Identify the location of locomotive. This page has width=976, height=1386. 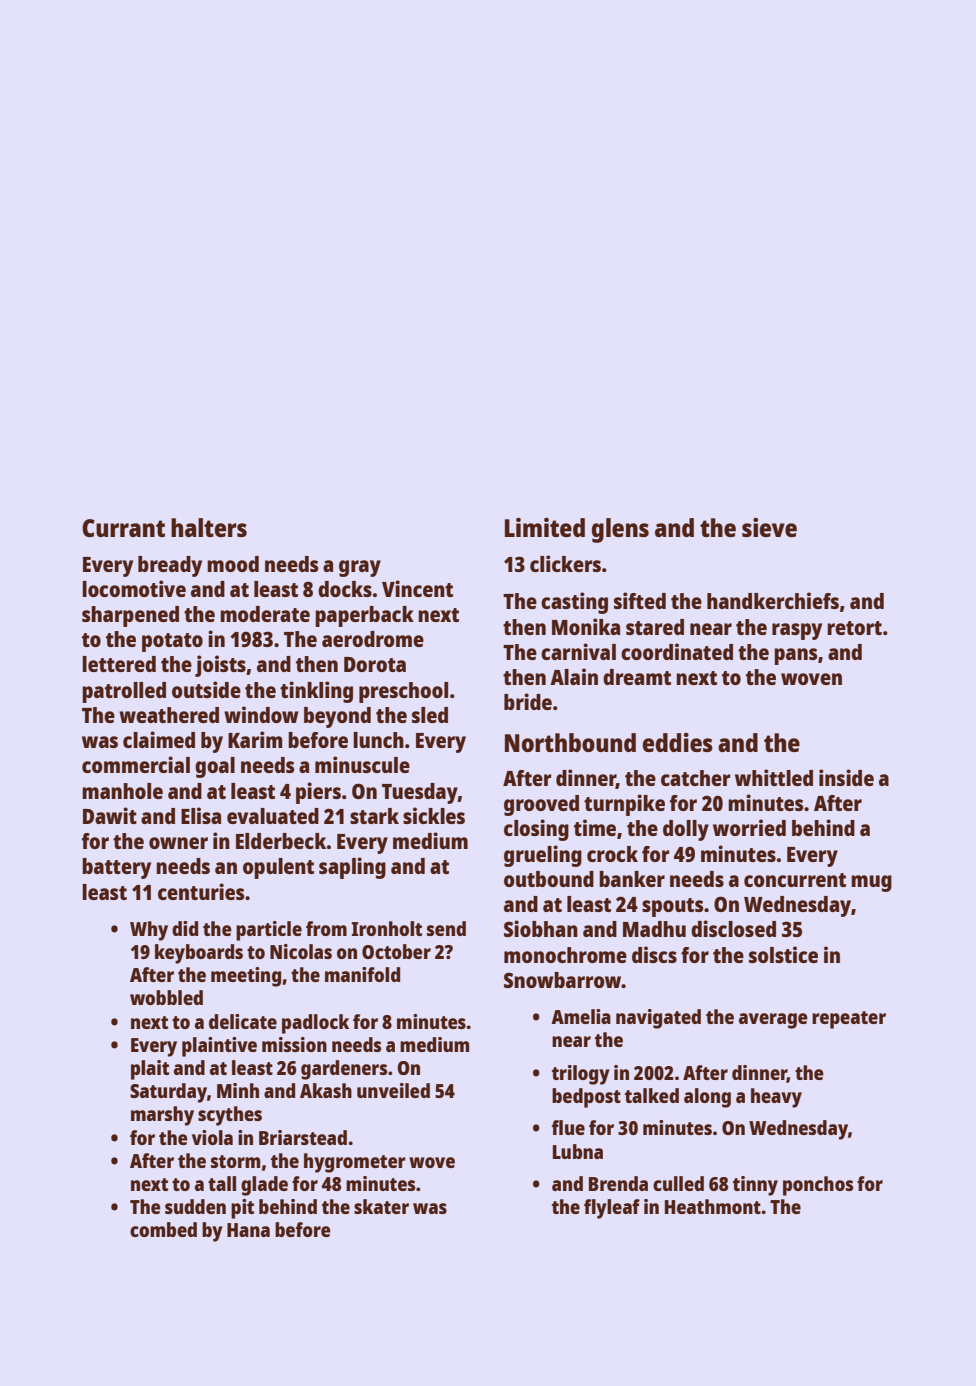
(134, 588).
